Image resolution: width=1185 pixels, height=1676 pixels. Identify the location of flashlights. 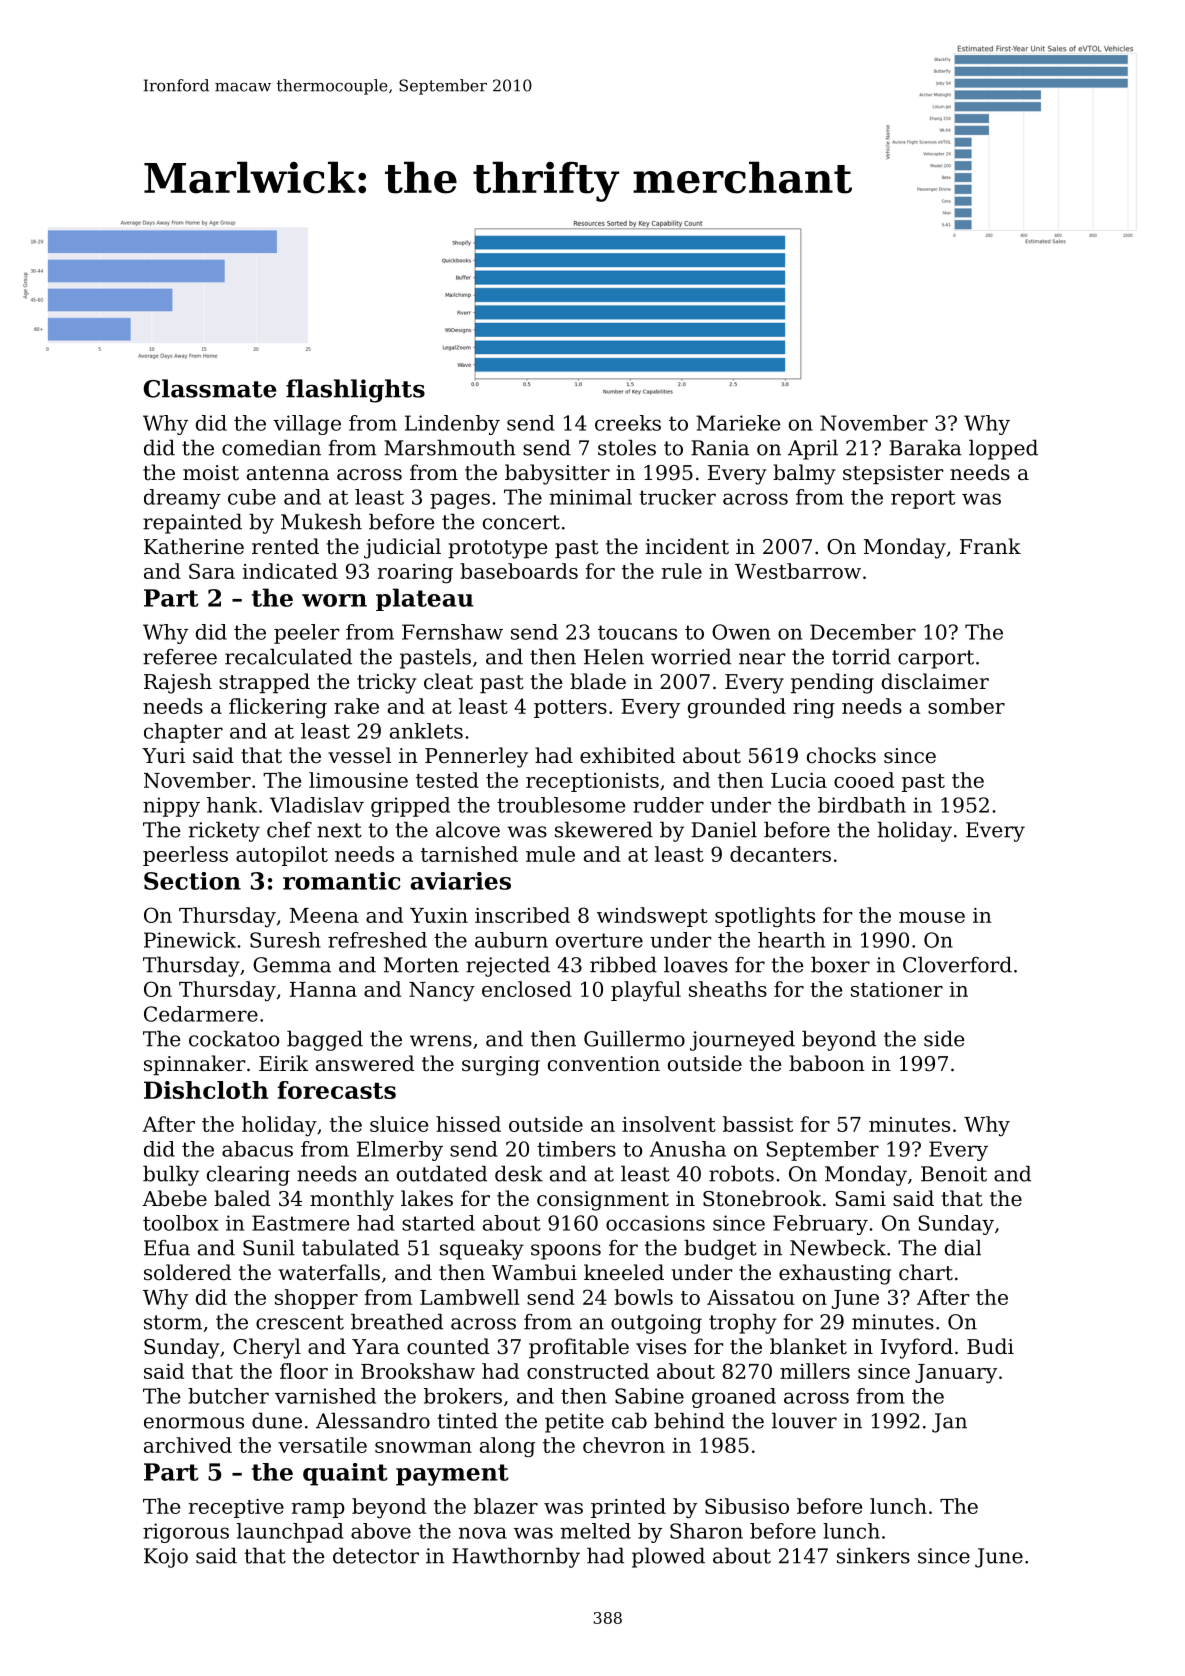
(355, 391).
